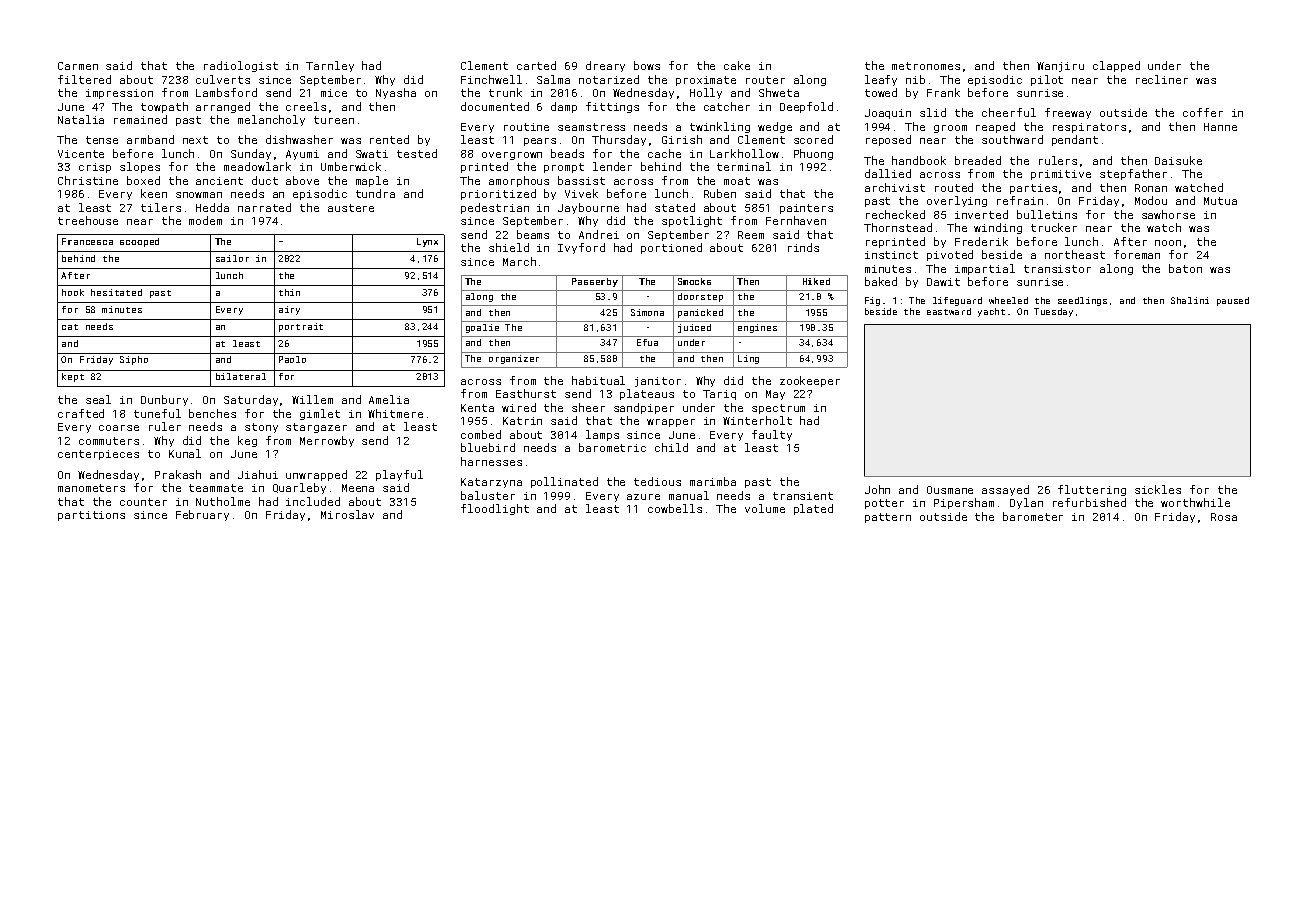 This screenshot has width=1308, height=924. I want to click on airy, so click(289, 310).
